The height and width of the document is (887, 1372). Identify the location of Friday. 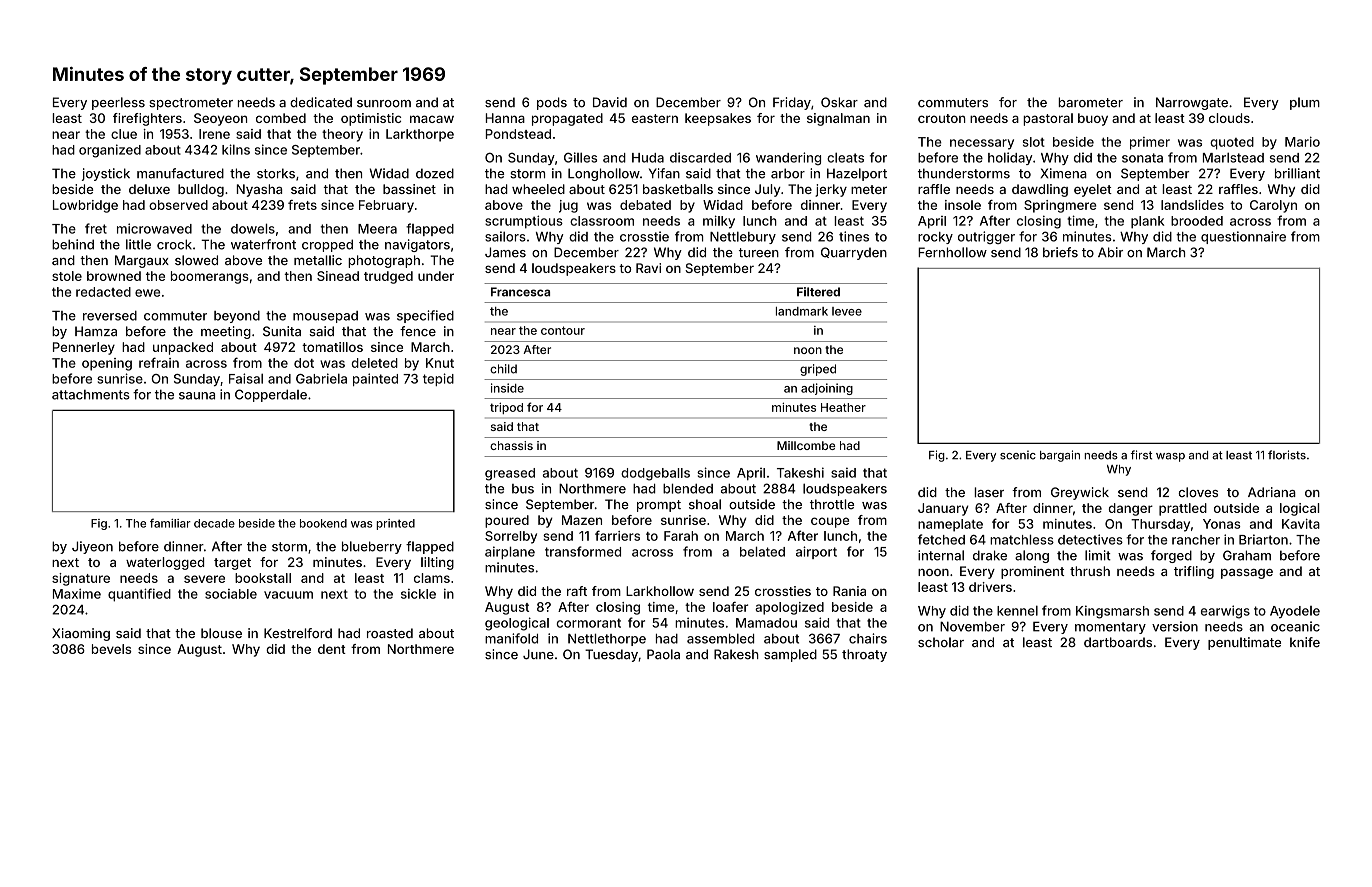
(792, 103).
